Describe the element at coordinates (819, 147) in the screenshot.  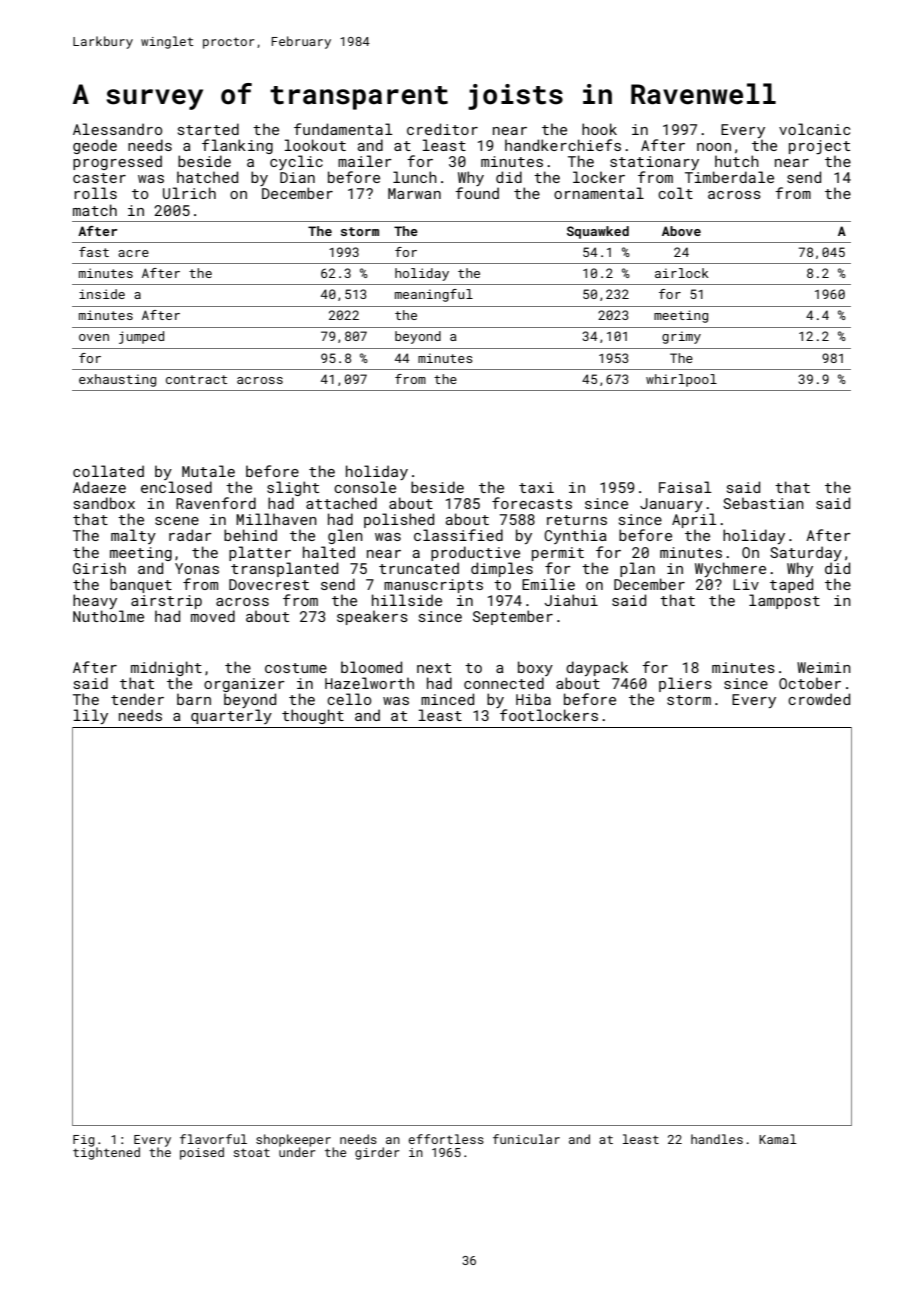
I see `project` at that location.
